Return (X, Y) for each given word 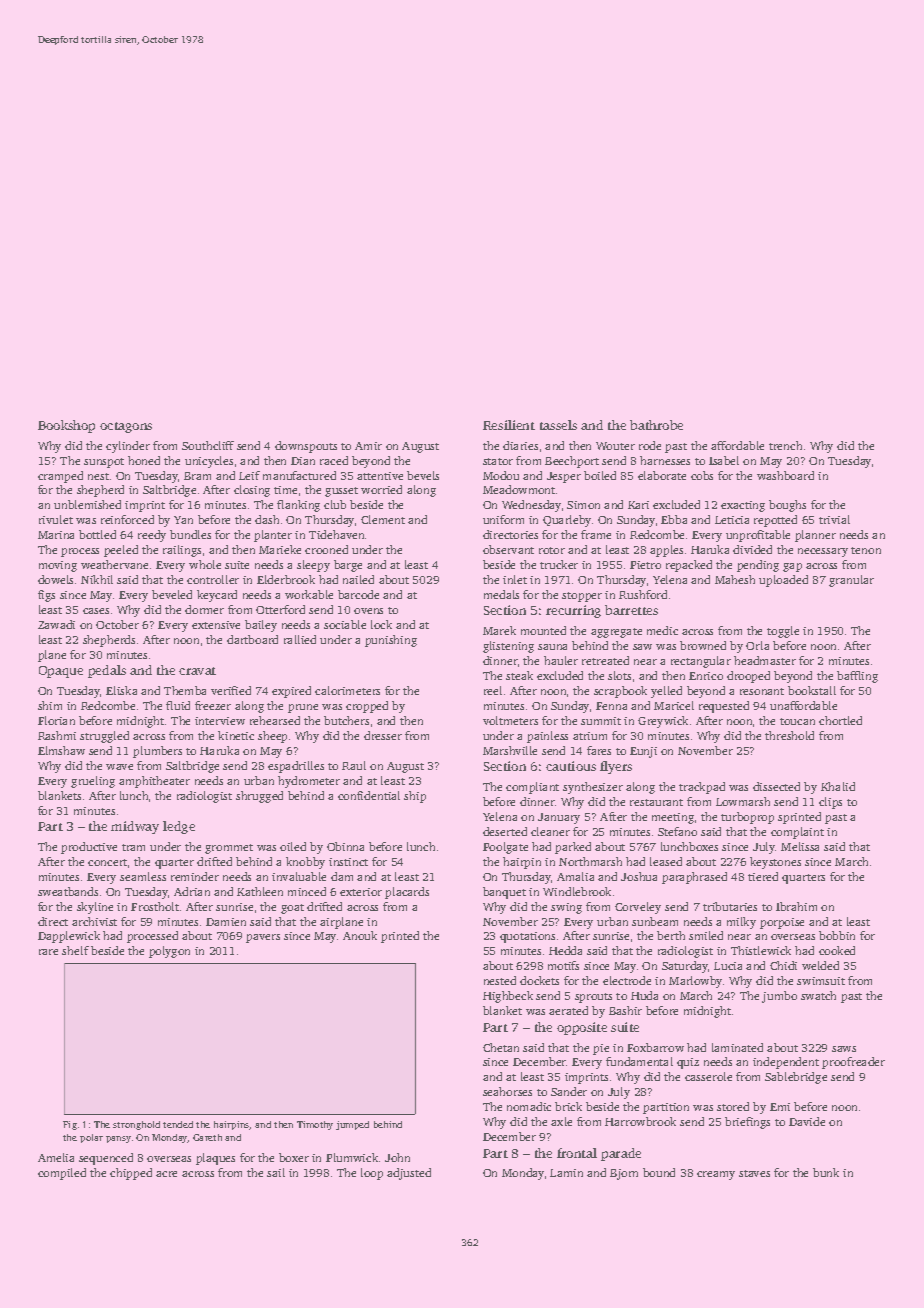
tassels (558, 425)
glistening (508, 647)
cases (96, 611)
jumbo (779, 997)
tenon (866, 550)
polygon (169, 952)
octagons (126, 427)
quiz (688, 1063)
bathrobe (656, 425)
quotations (527, 937)
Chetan (501, 1047)
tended (178, 1124)
